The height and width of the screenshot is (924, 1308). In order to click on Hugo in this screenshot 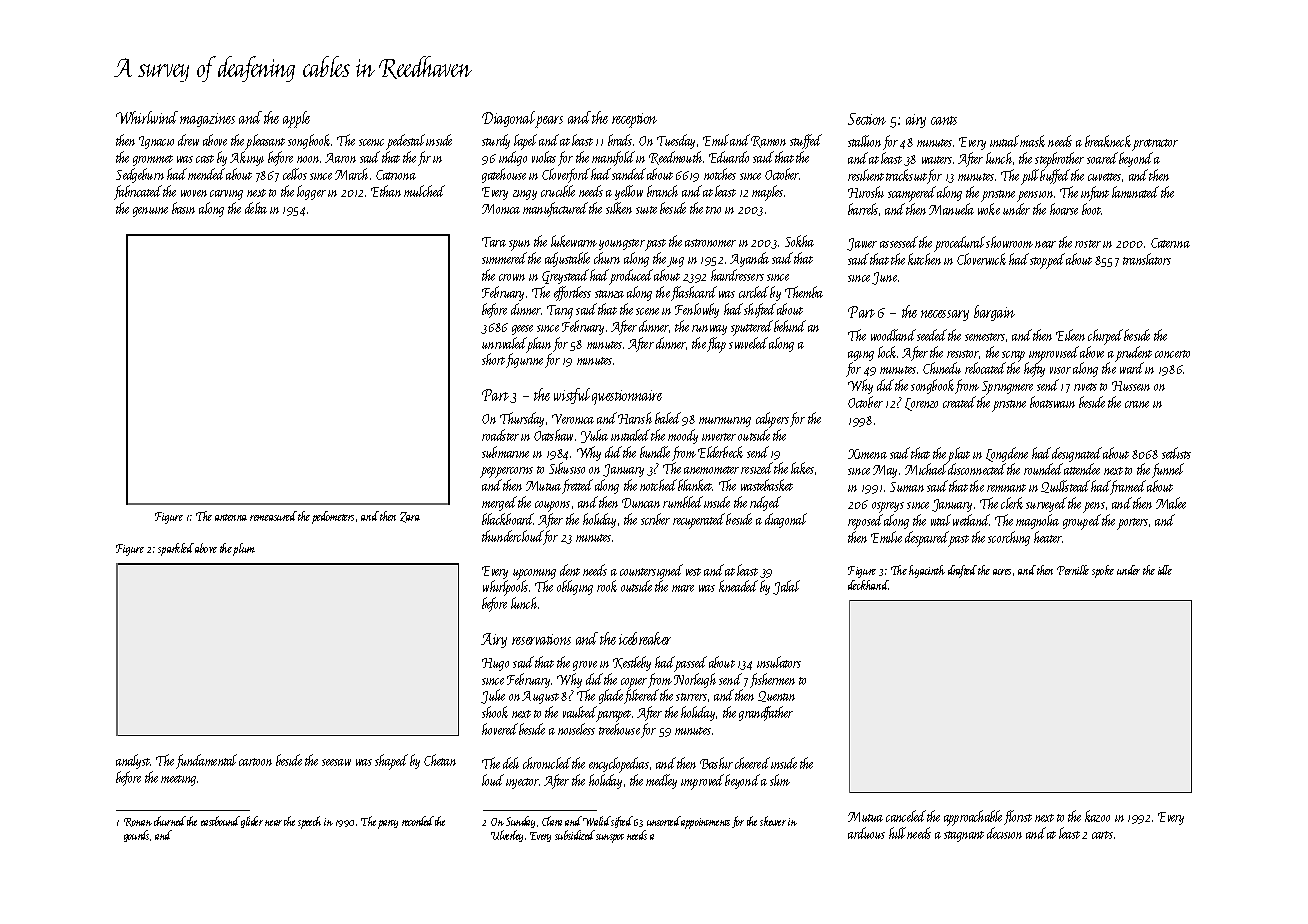, I will do `click(495, 664)`.
